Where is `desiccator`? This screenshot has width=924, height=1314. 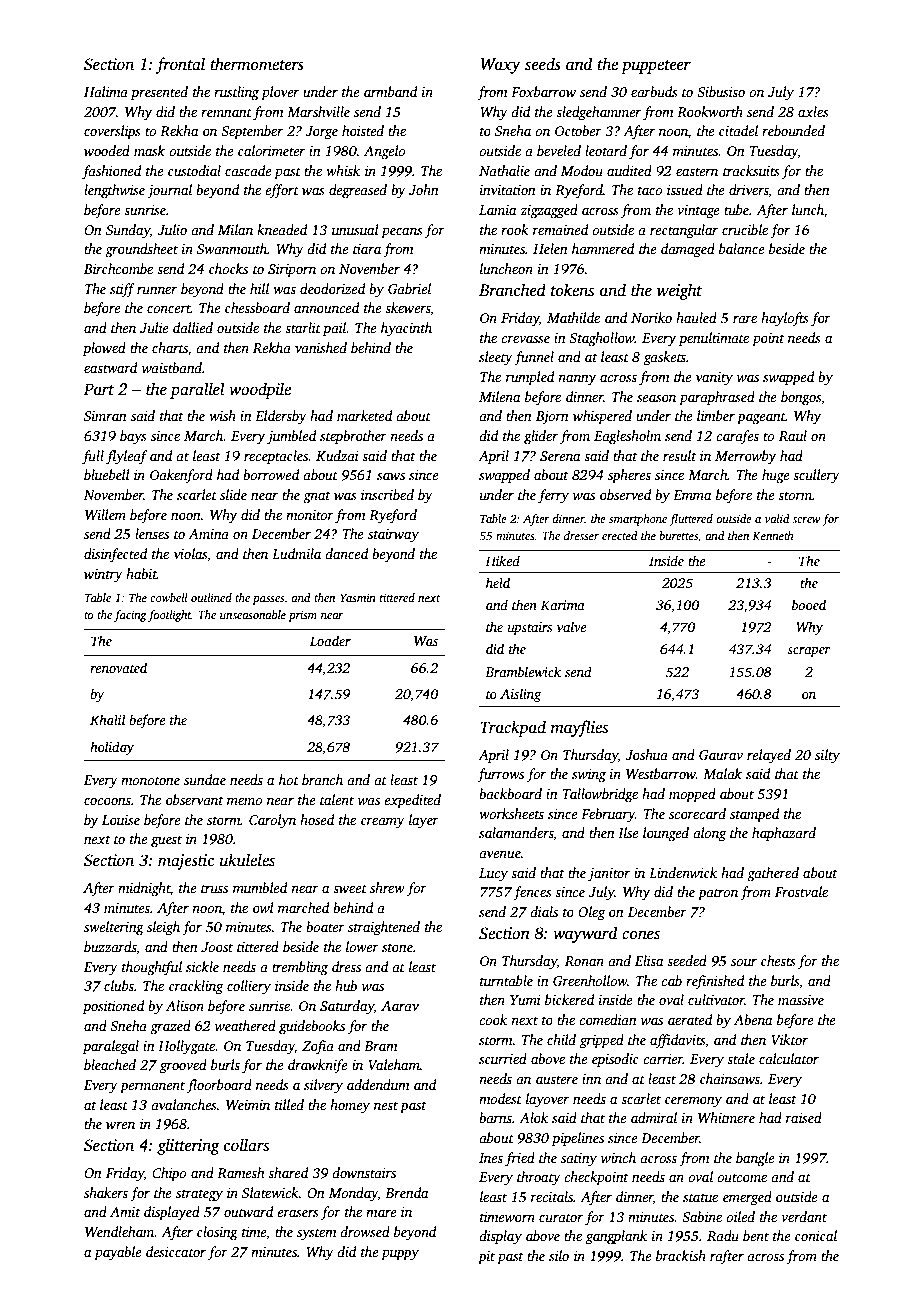 desiccator is located at coordinates (176, 1251).
